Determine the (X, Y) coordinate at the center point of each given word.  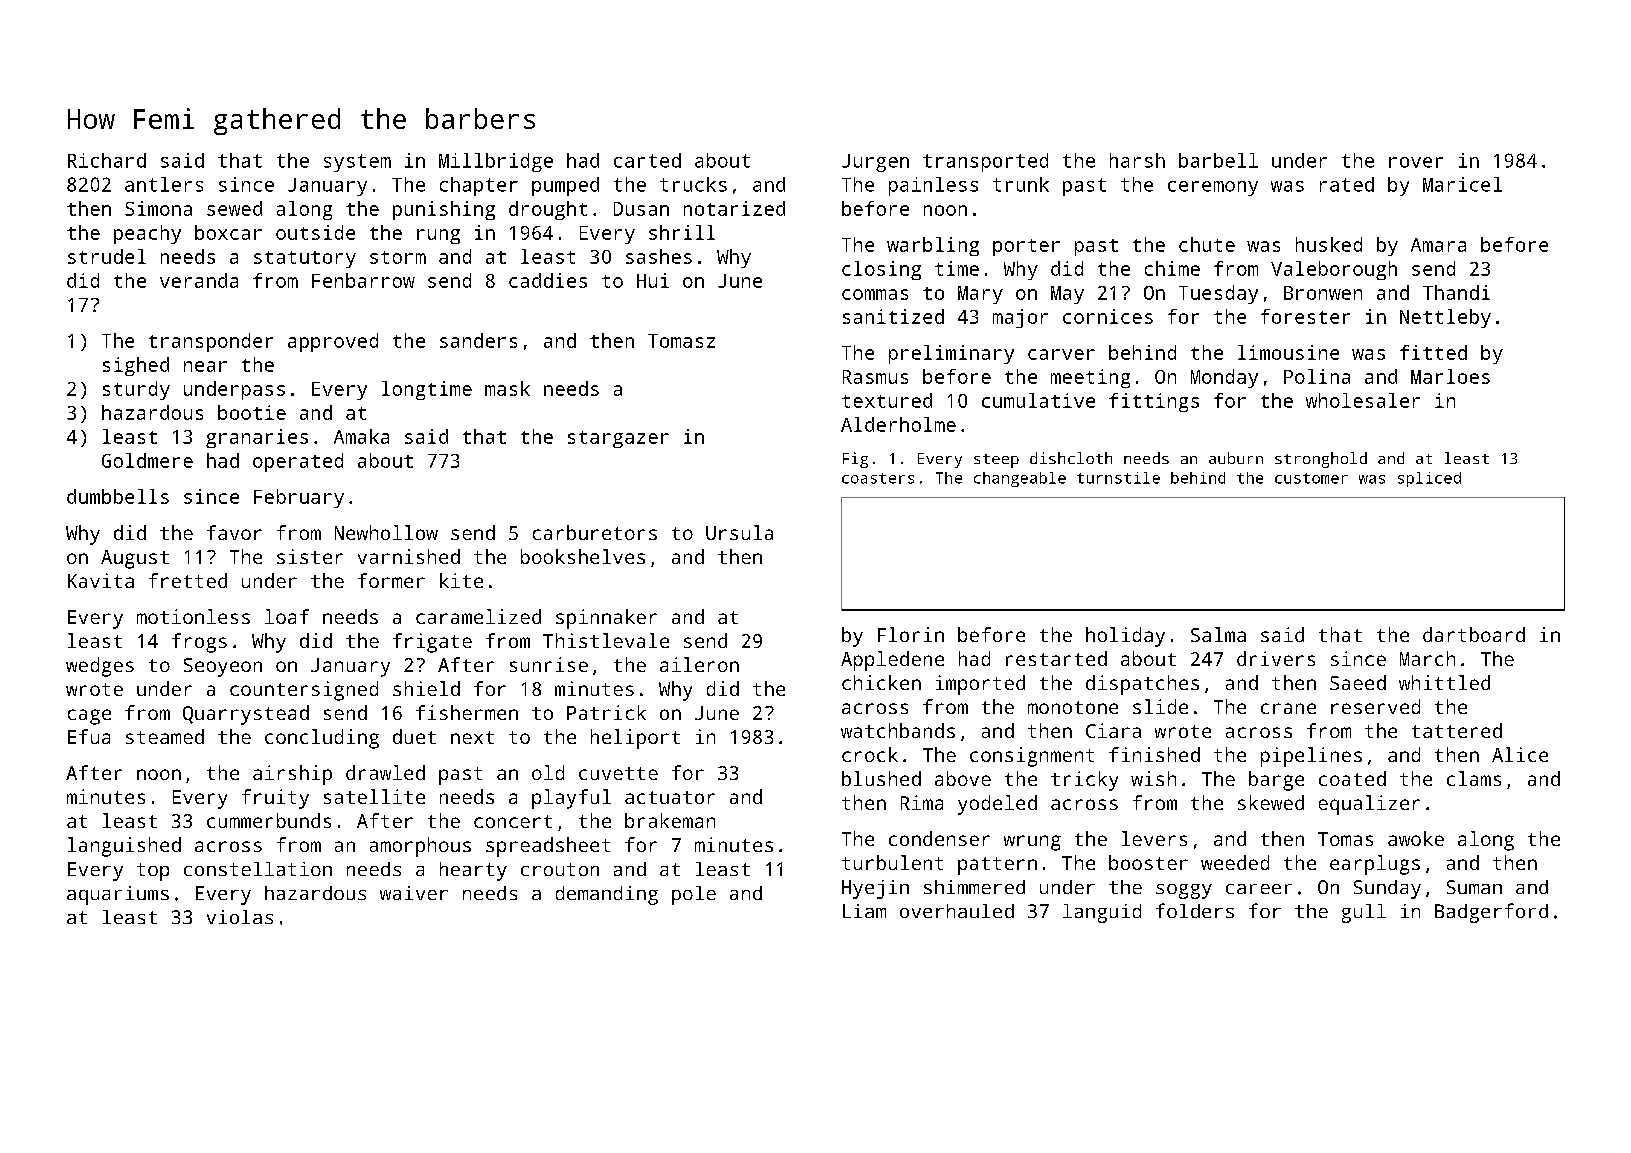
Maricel (1462, 184)
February (299, 498)
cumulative (1038, 400)
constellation (258, 869)
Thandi (1456, 292)
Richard (107, 160)
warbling (933, 246)
